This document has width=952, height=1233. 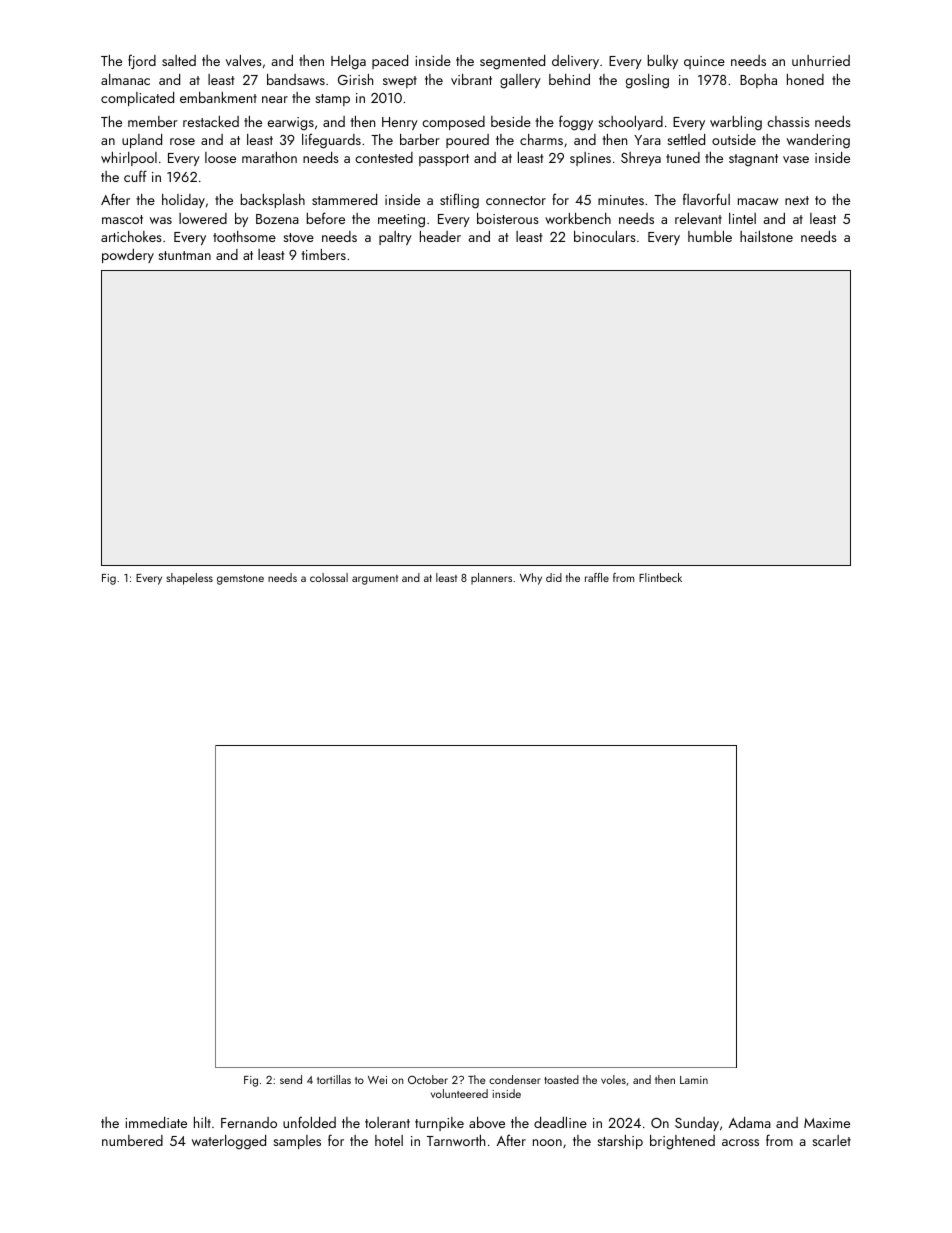 I want to click on October, so click(x=428, y=1079).
